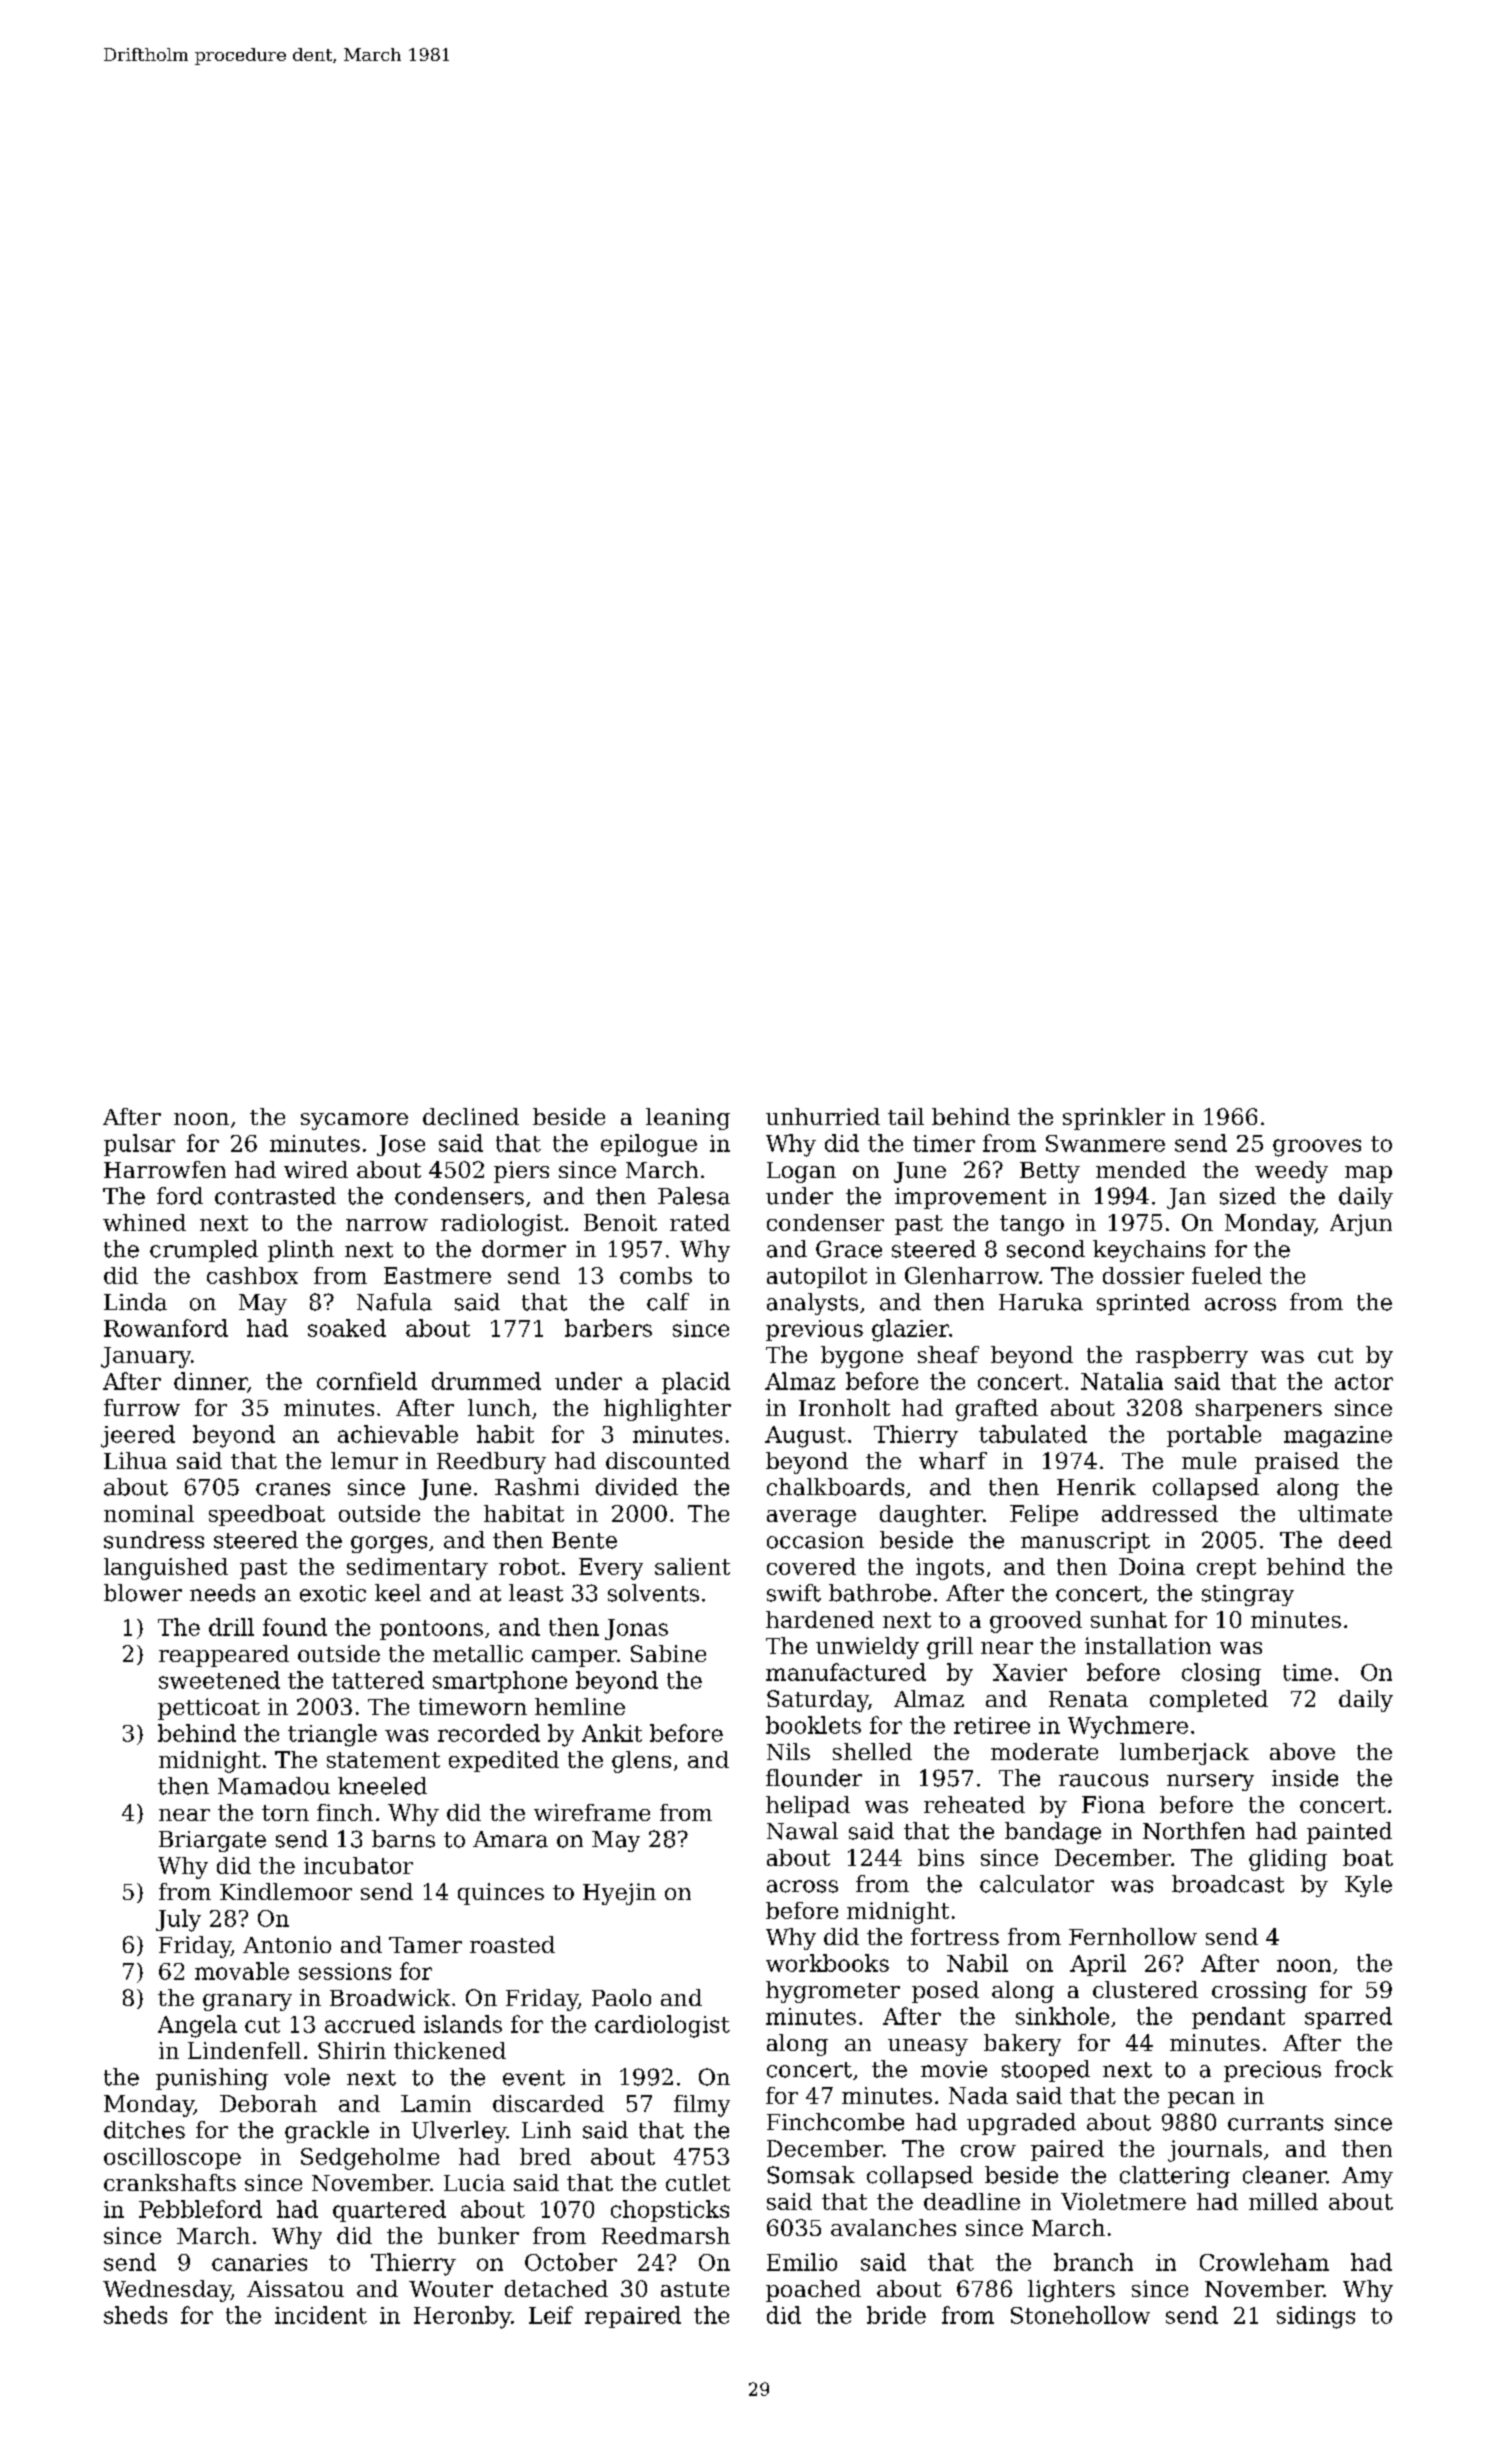 The width and height of the screenshot is (1496, 2464). Describe the element at coordinates (389, 1544) in the screenshot. I see `gorges` at that location.
